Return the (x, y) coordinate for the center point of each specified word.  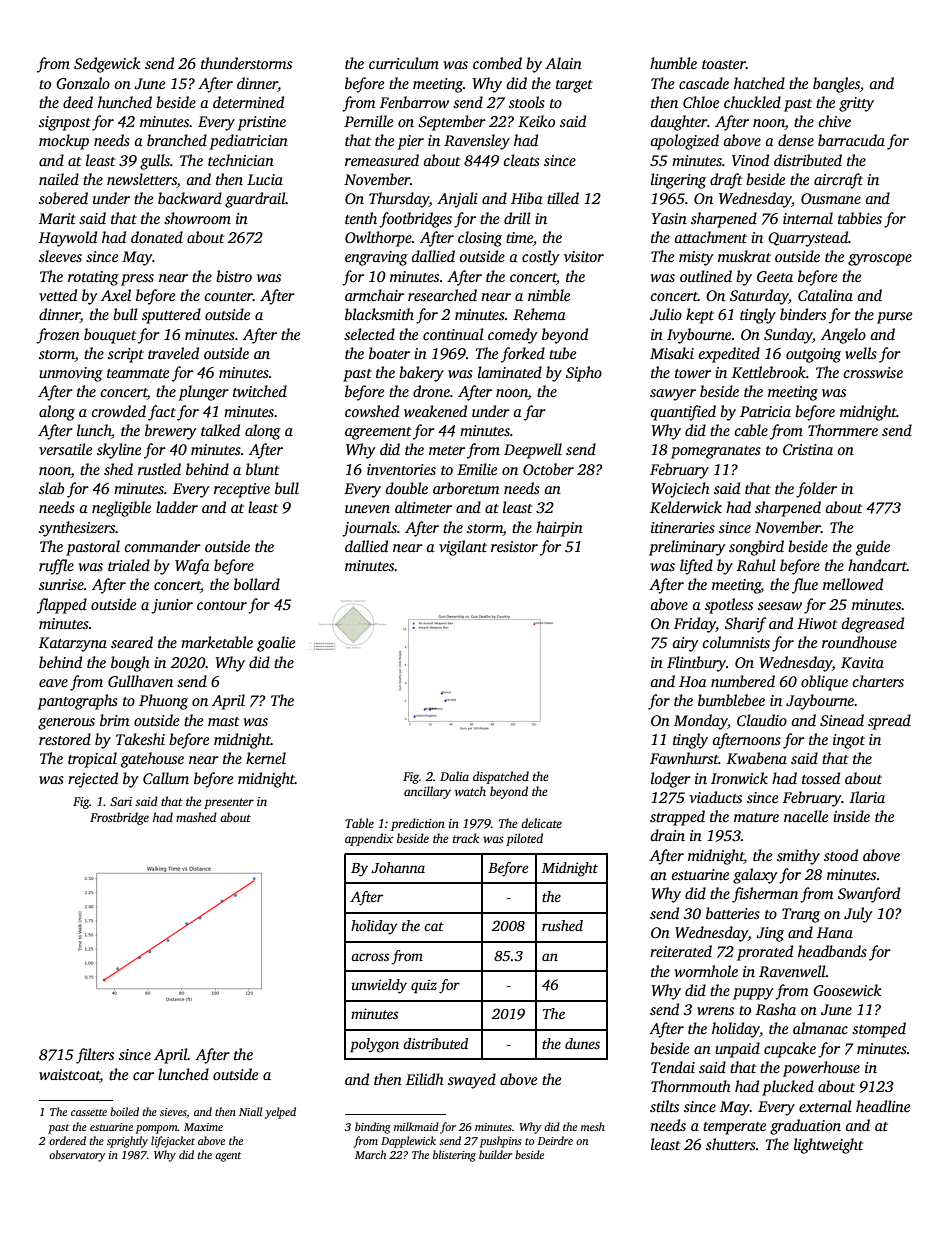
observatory (77, 1156)
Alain (563, 63)
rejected (93, 780)
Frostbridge (119, 818)
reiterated (681, 951)
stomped (879, 1030)
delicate (541, 823)
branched (177, 140)
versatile (65, 449)
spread (889, 722)
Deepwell (533, 451)
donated (157, 237)
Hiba (527, 198)
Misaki (672, 353)
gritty (856, 104)
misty (696, 258)
